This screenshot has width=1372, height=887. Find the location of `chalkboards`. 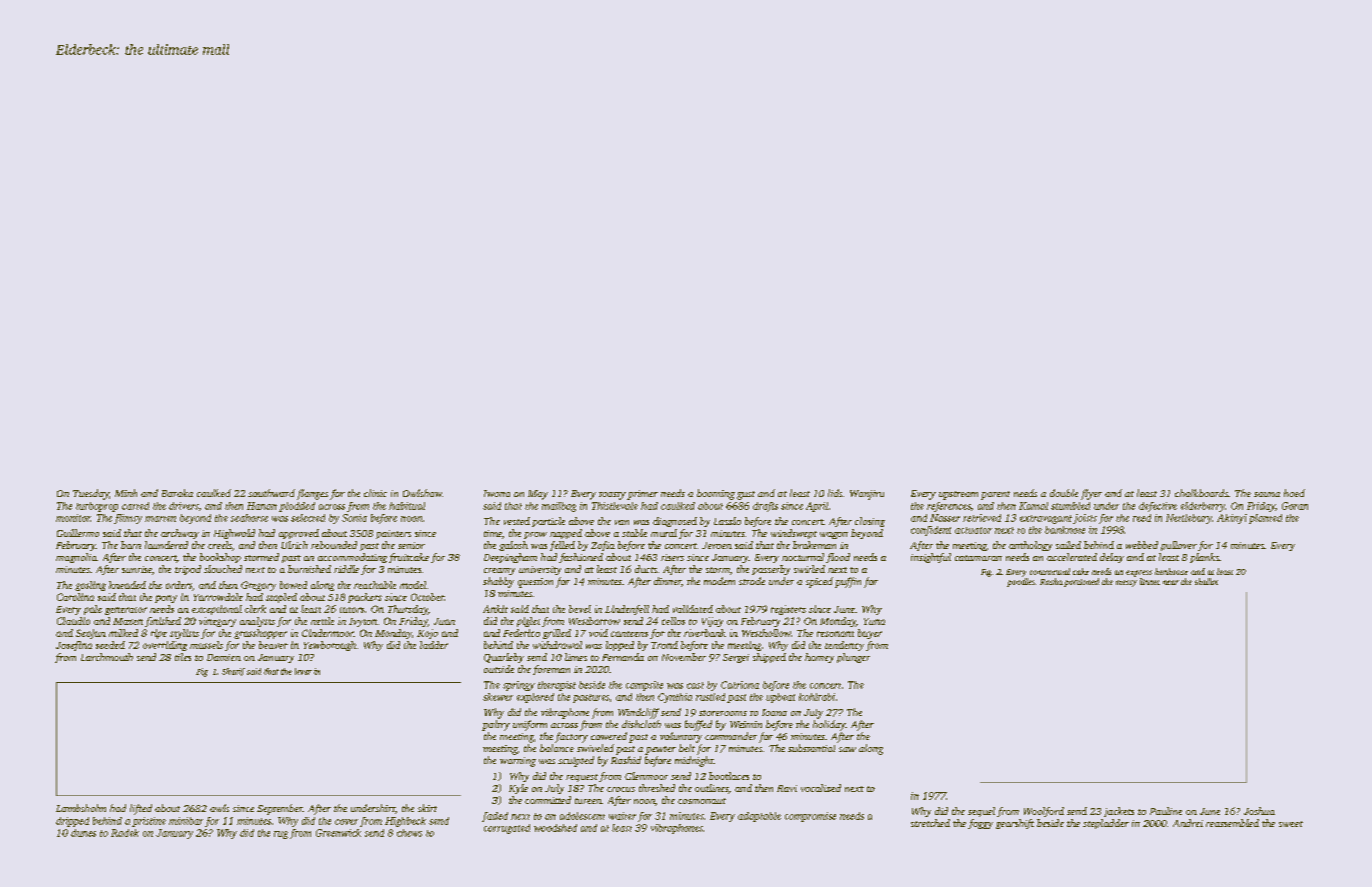

chalkboards is located at coordinates (1201, 493).
